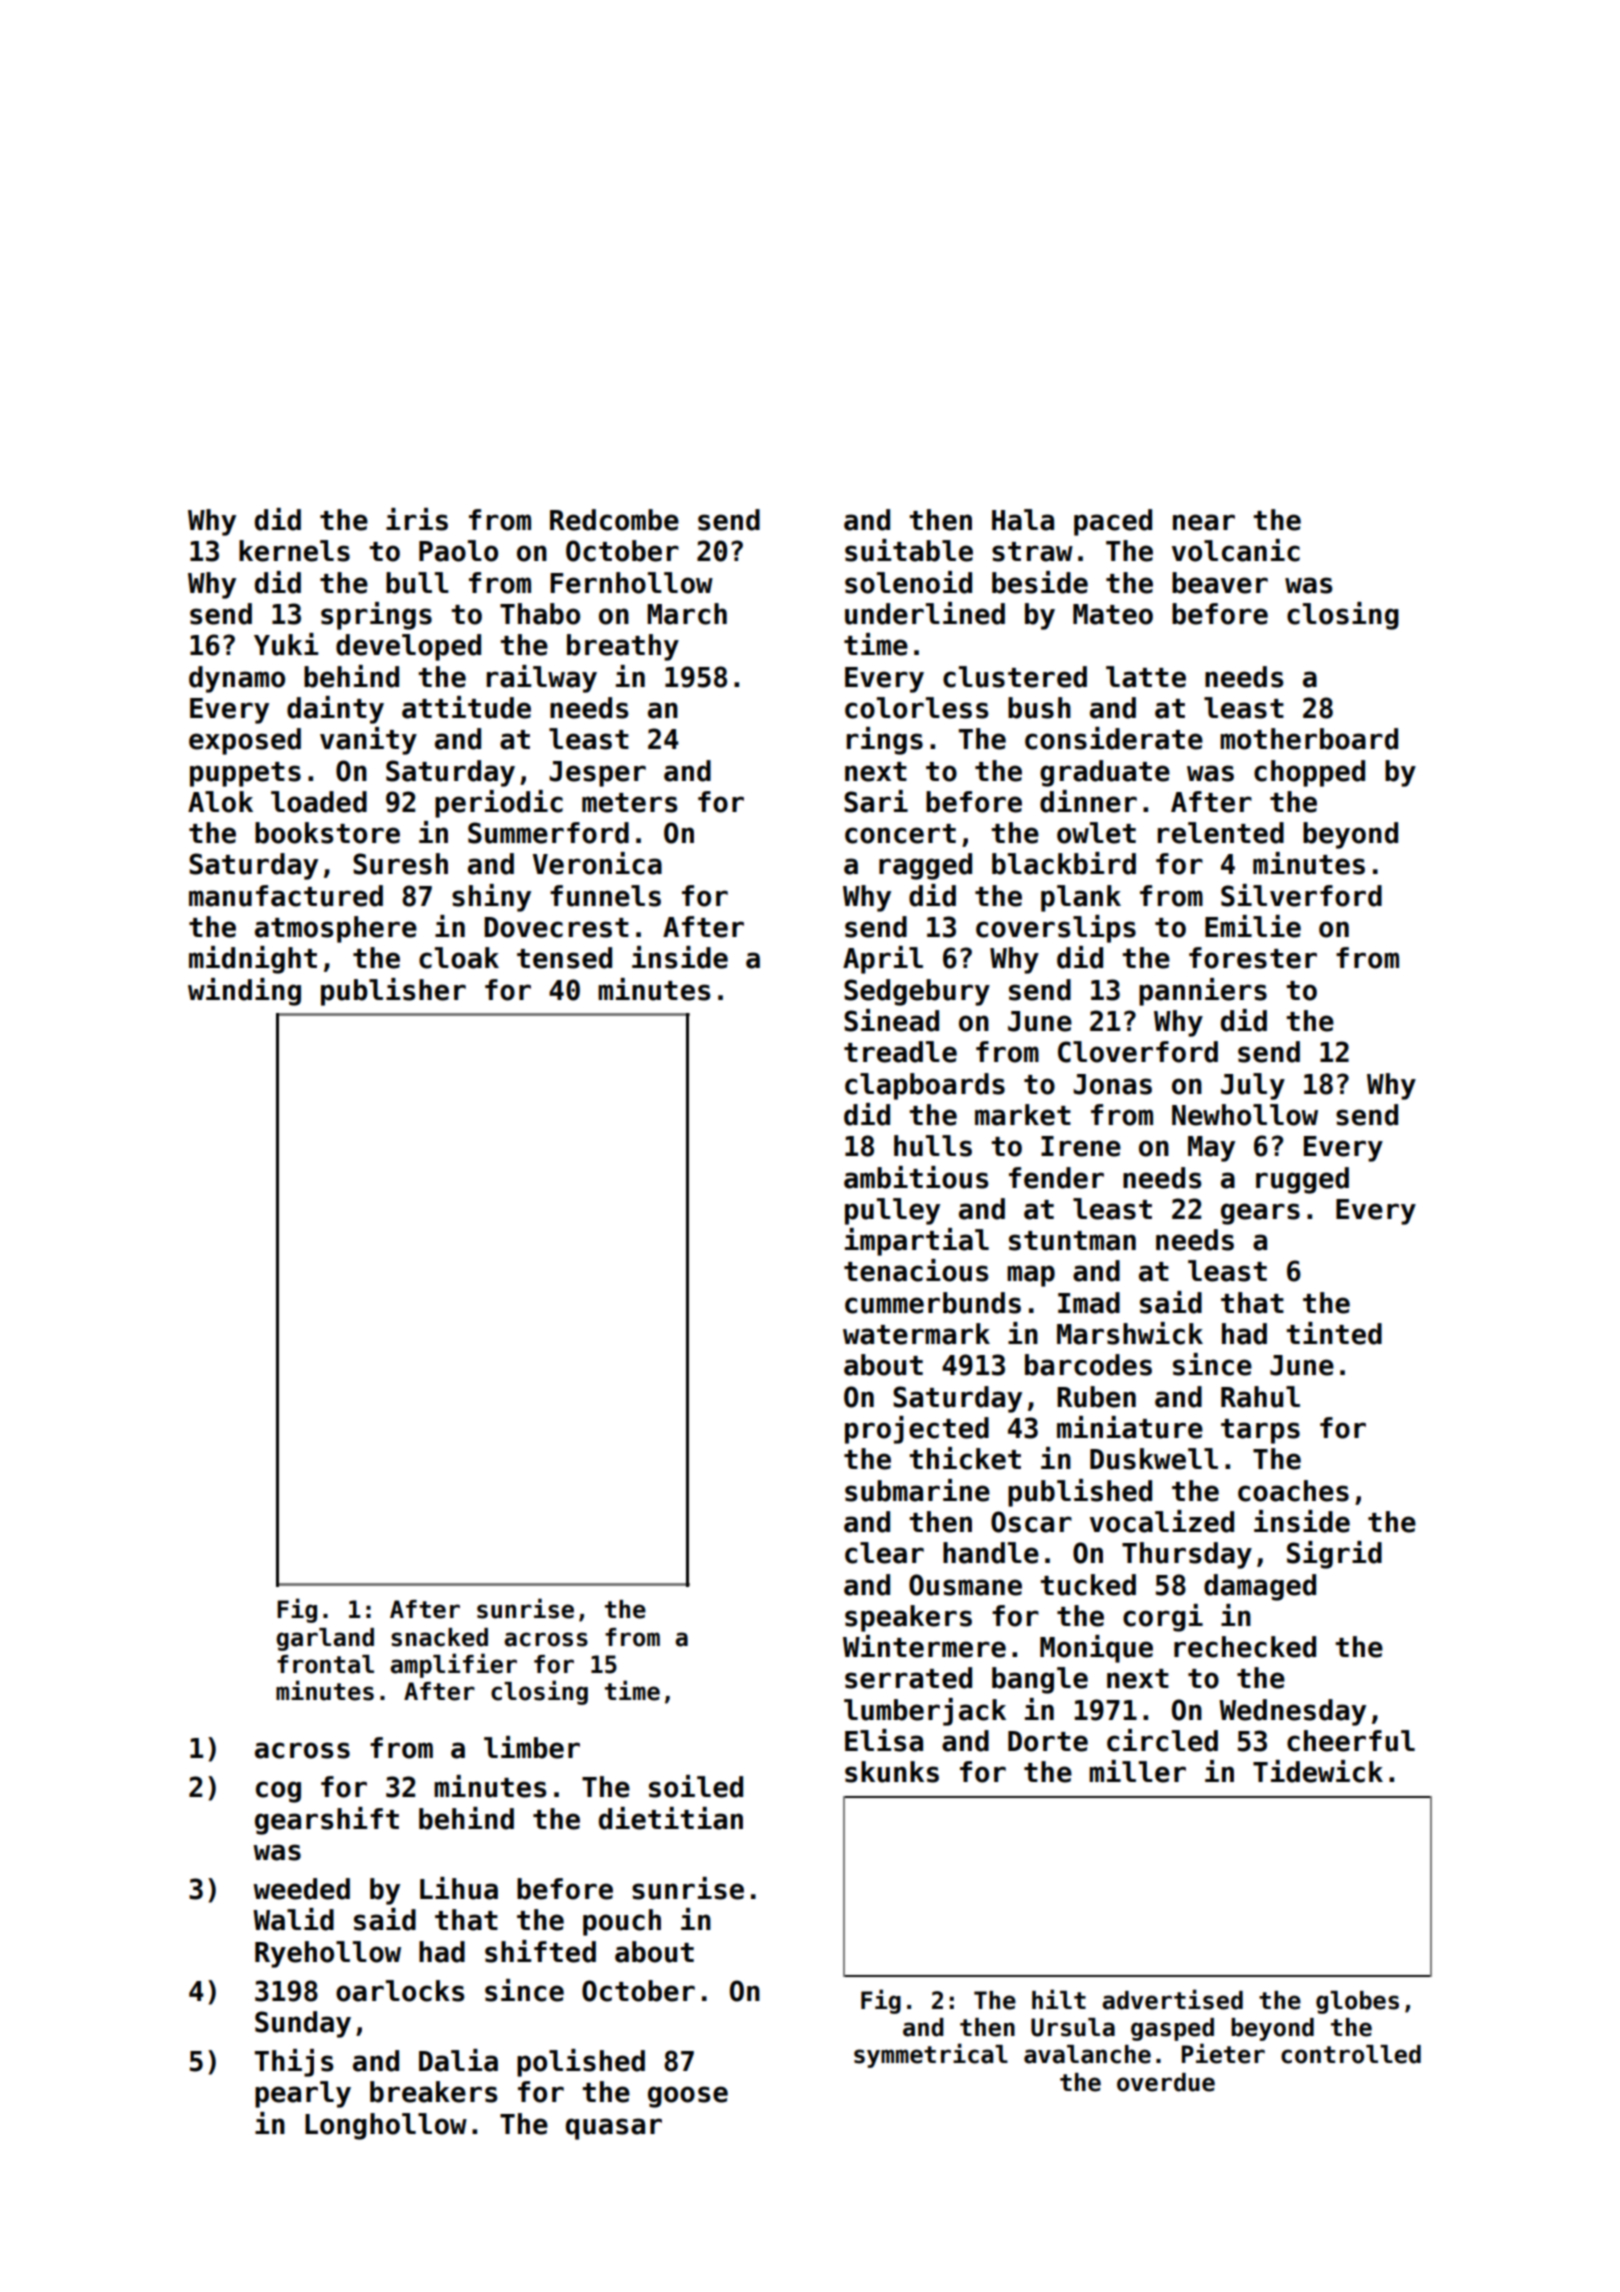  I want to click on circled, so click(1162, 1740).
